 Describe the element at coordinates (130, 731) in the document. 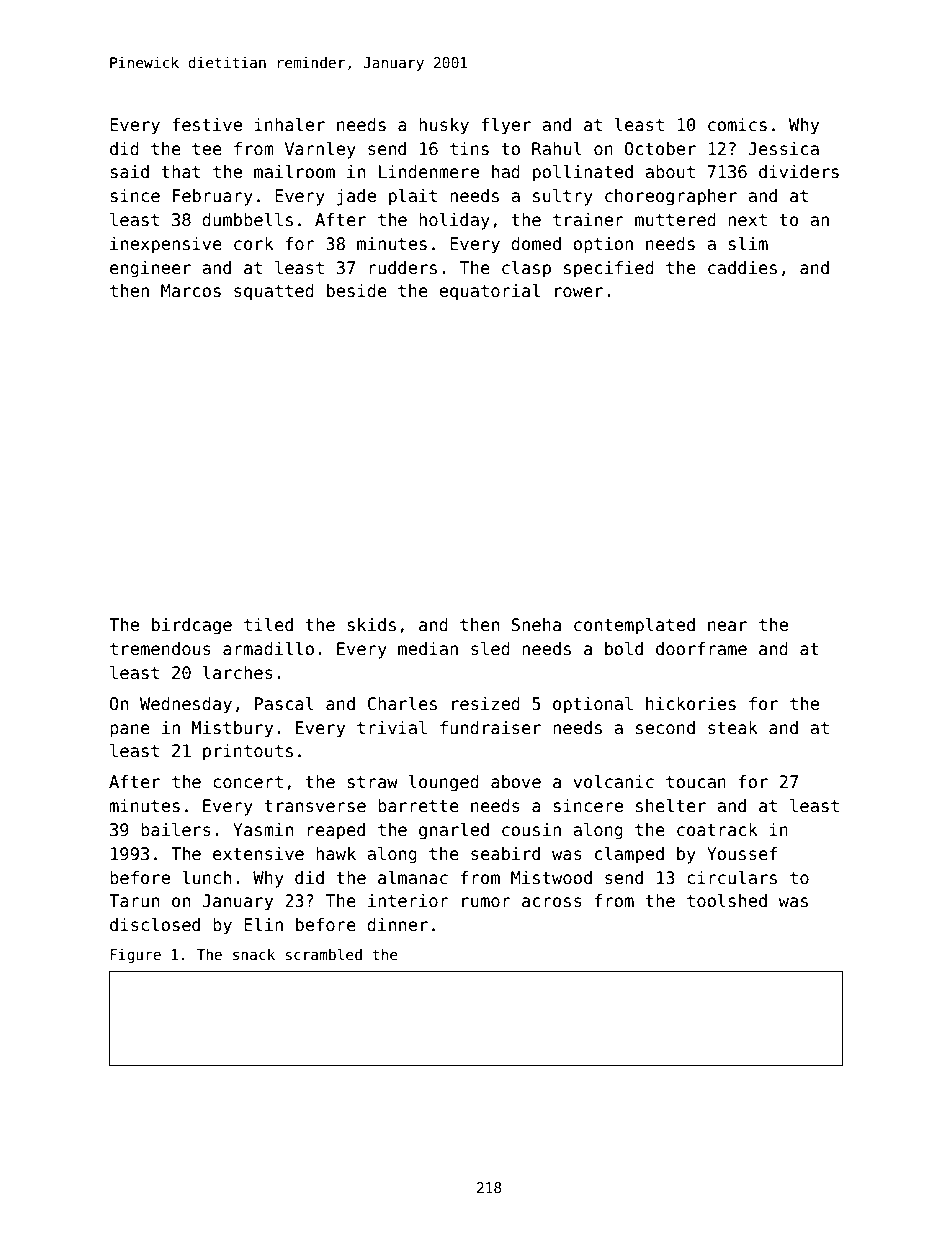

I see `pane` at that location.
